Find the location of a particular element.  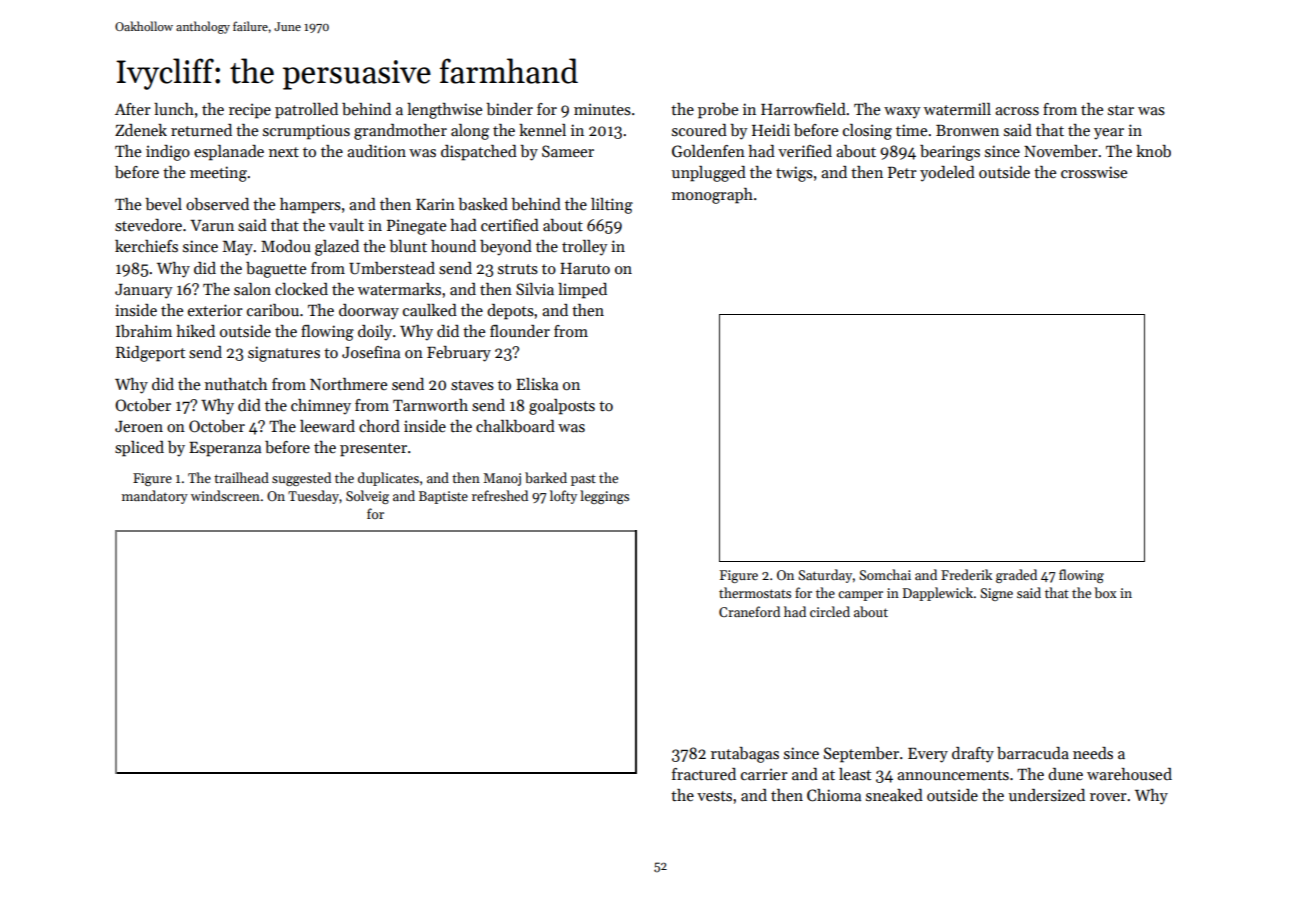

After is located at coordinates (133, 109).
